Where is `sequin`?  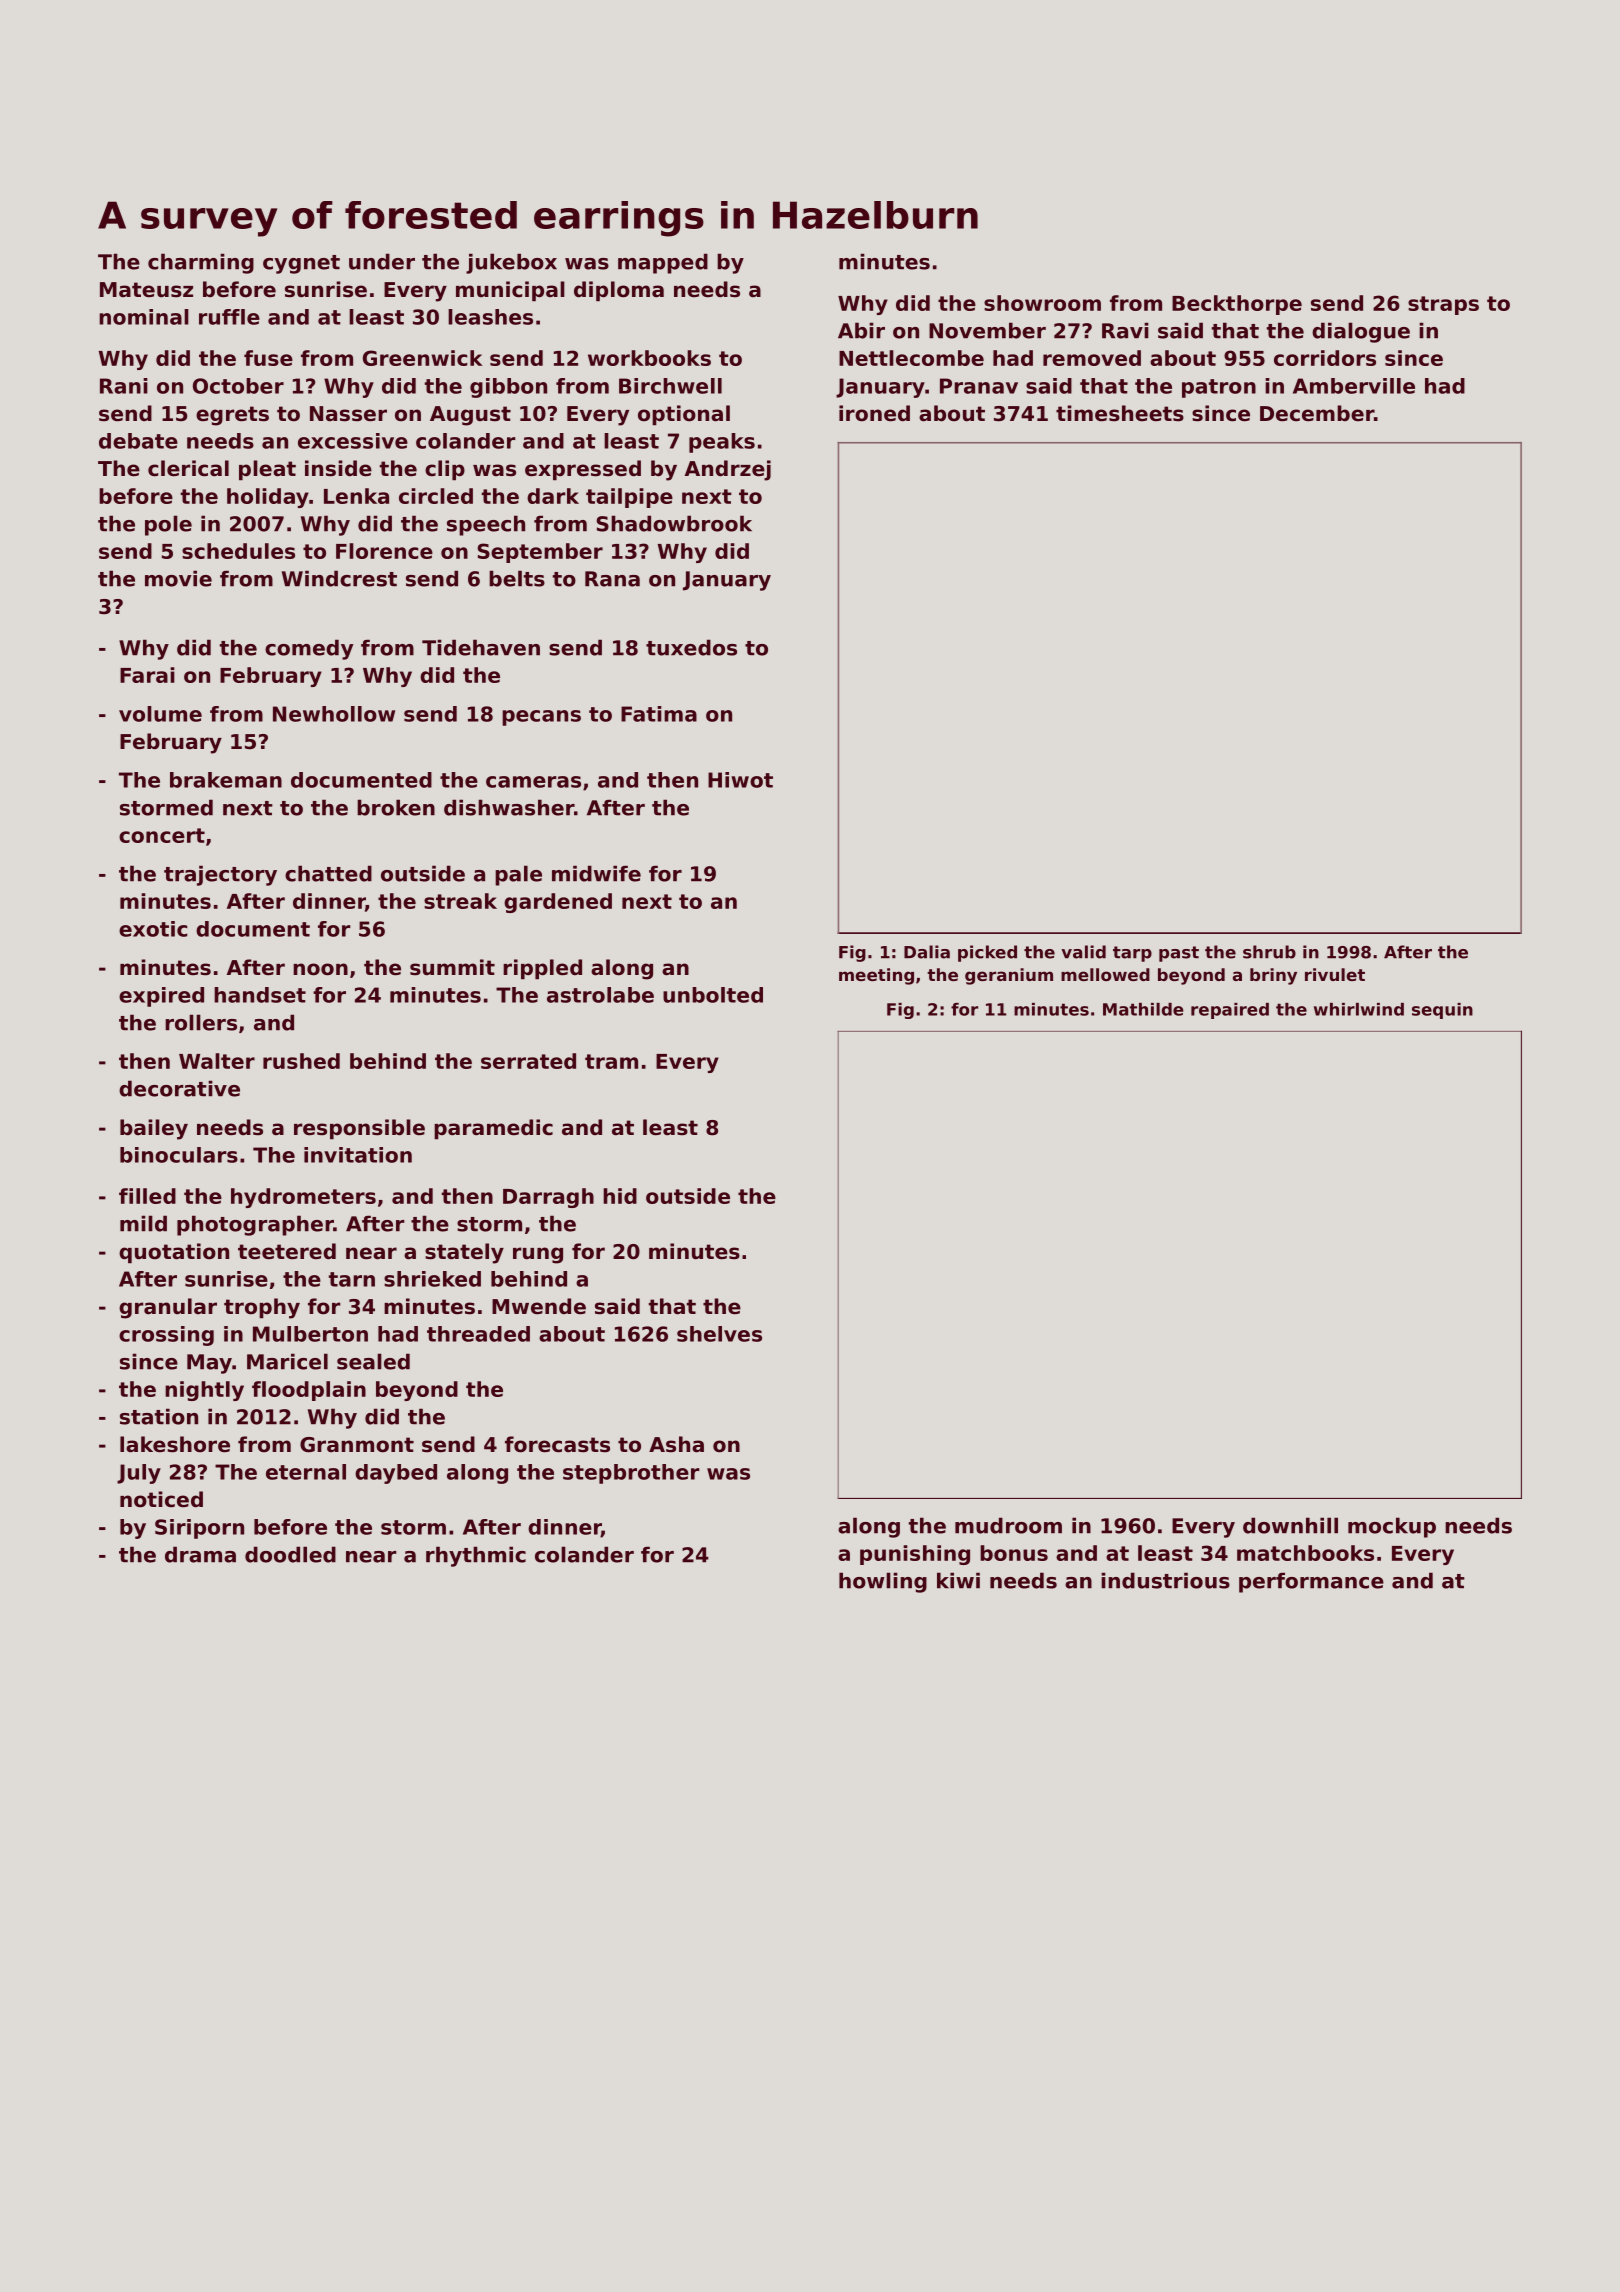
sequin is located at coordinates (1442, 1011).
